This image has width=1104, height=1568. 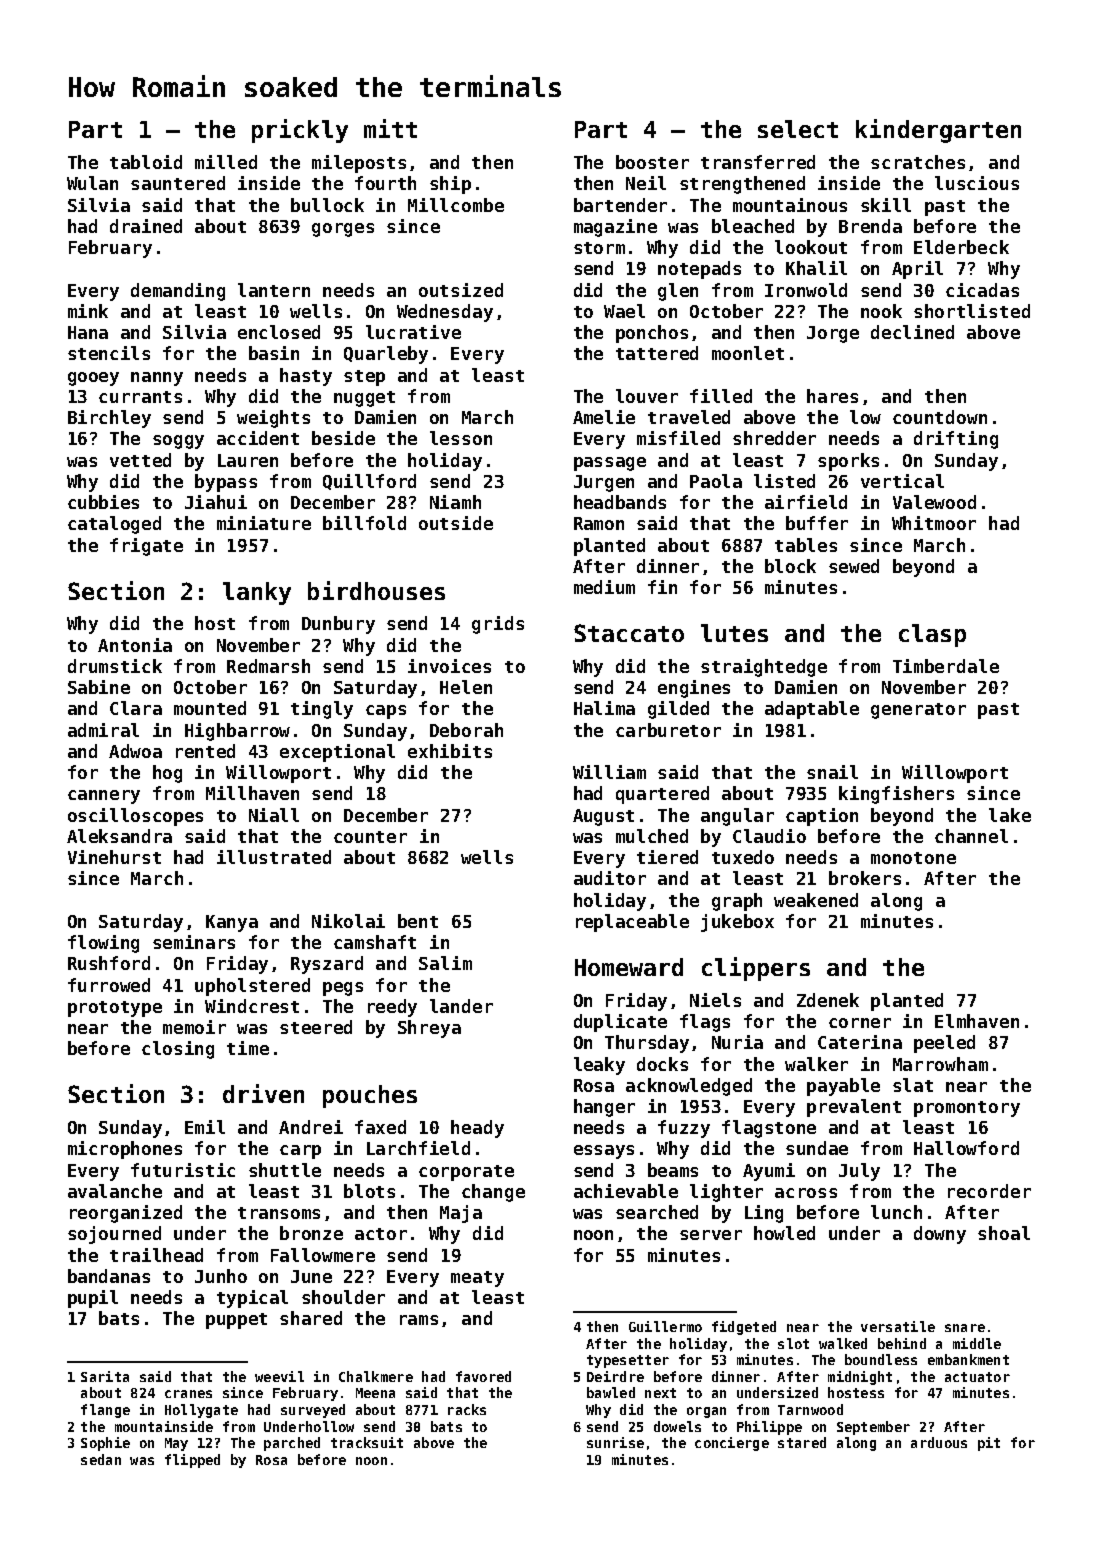 I want to click on sunrise, so click(x=615, y=1442).
